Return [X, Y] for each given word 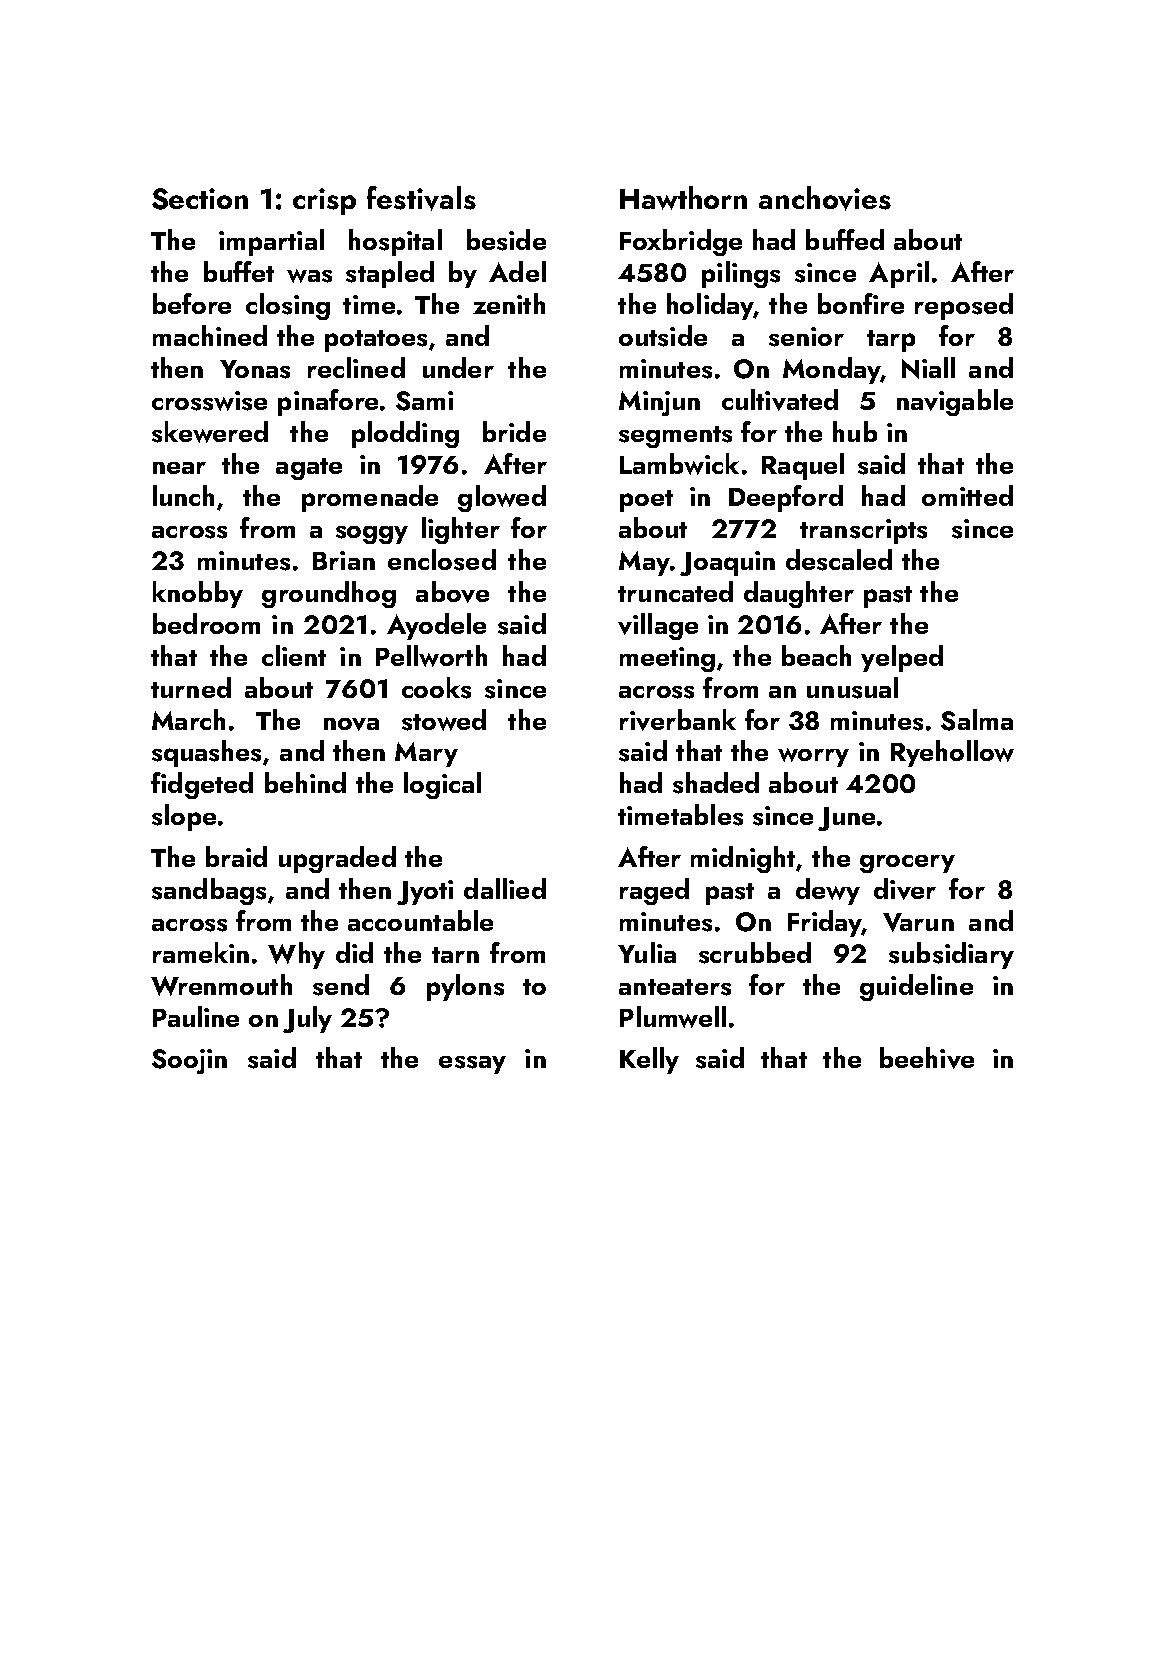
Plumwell [673, 1017]
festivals [421, 198]
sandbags [209, 891]
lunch [183, 495]
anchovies [825, 198]
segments [675, 437]
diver [905, 889]
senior [806, 337]
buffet [239, 271]
